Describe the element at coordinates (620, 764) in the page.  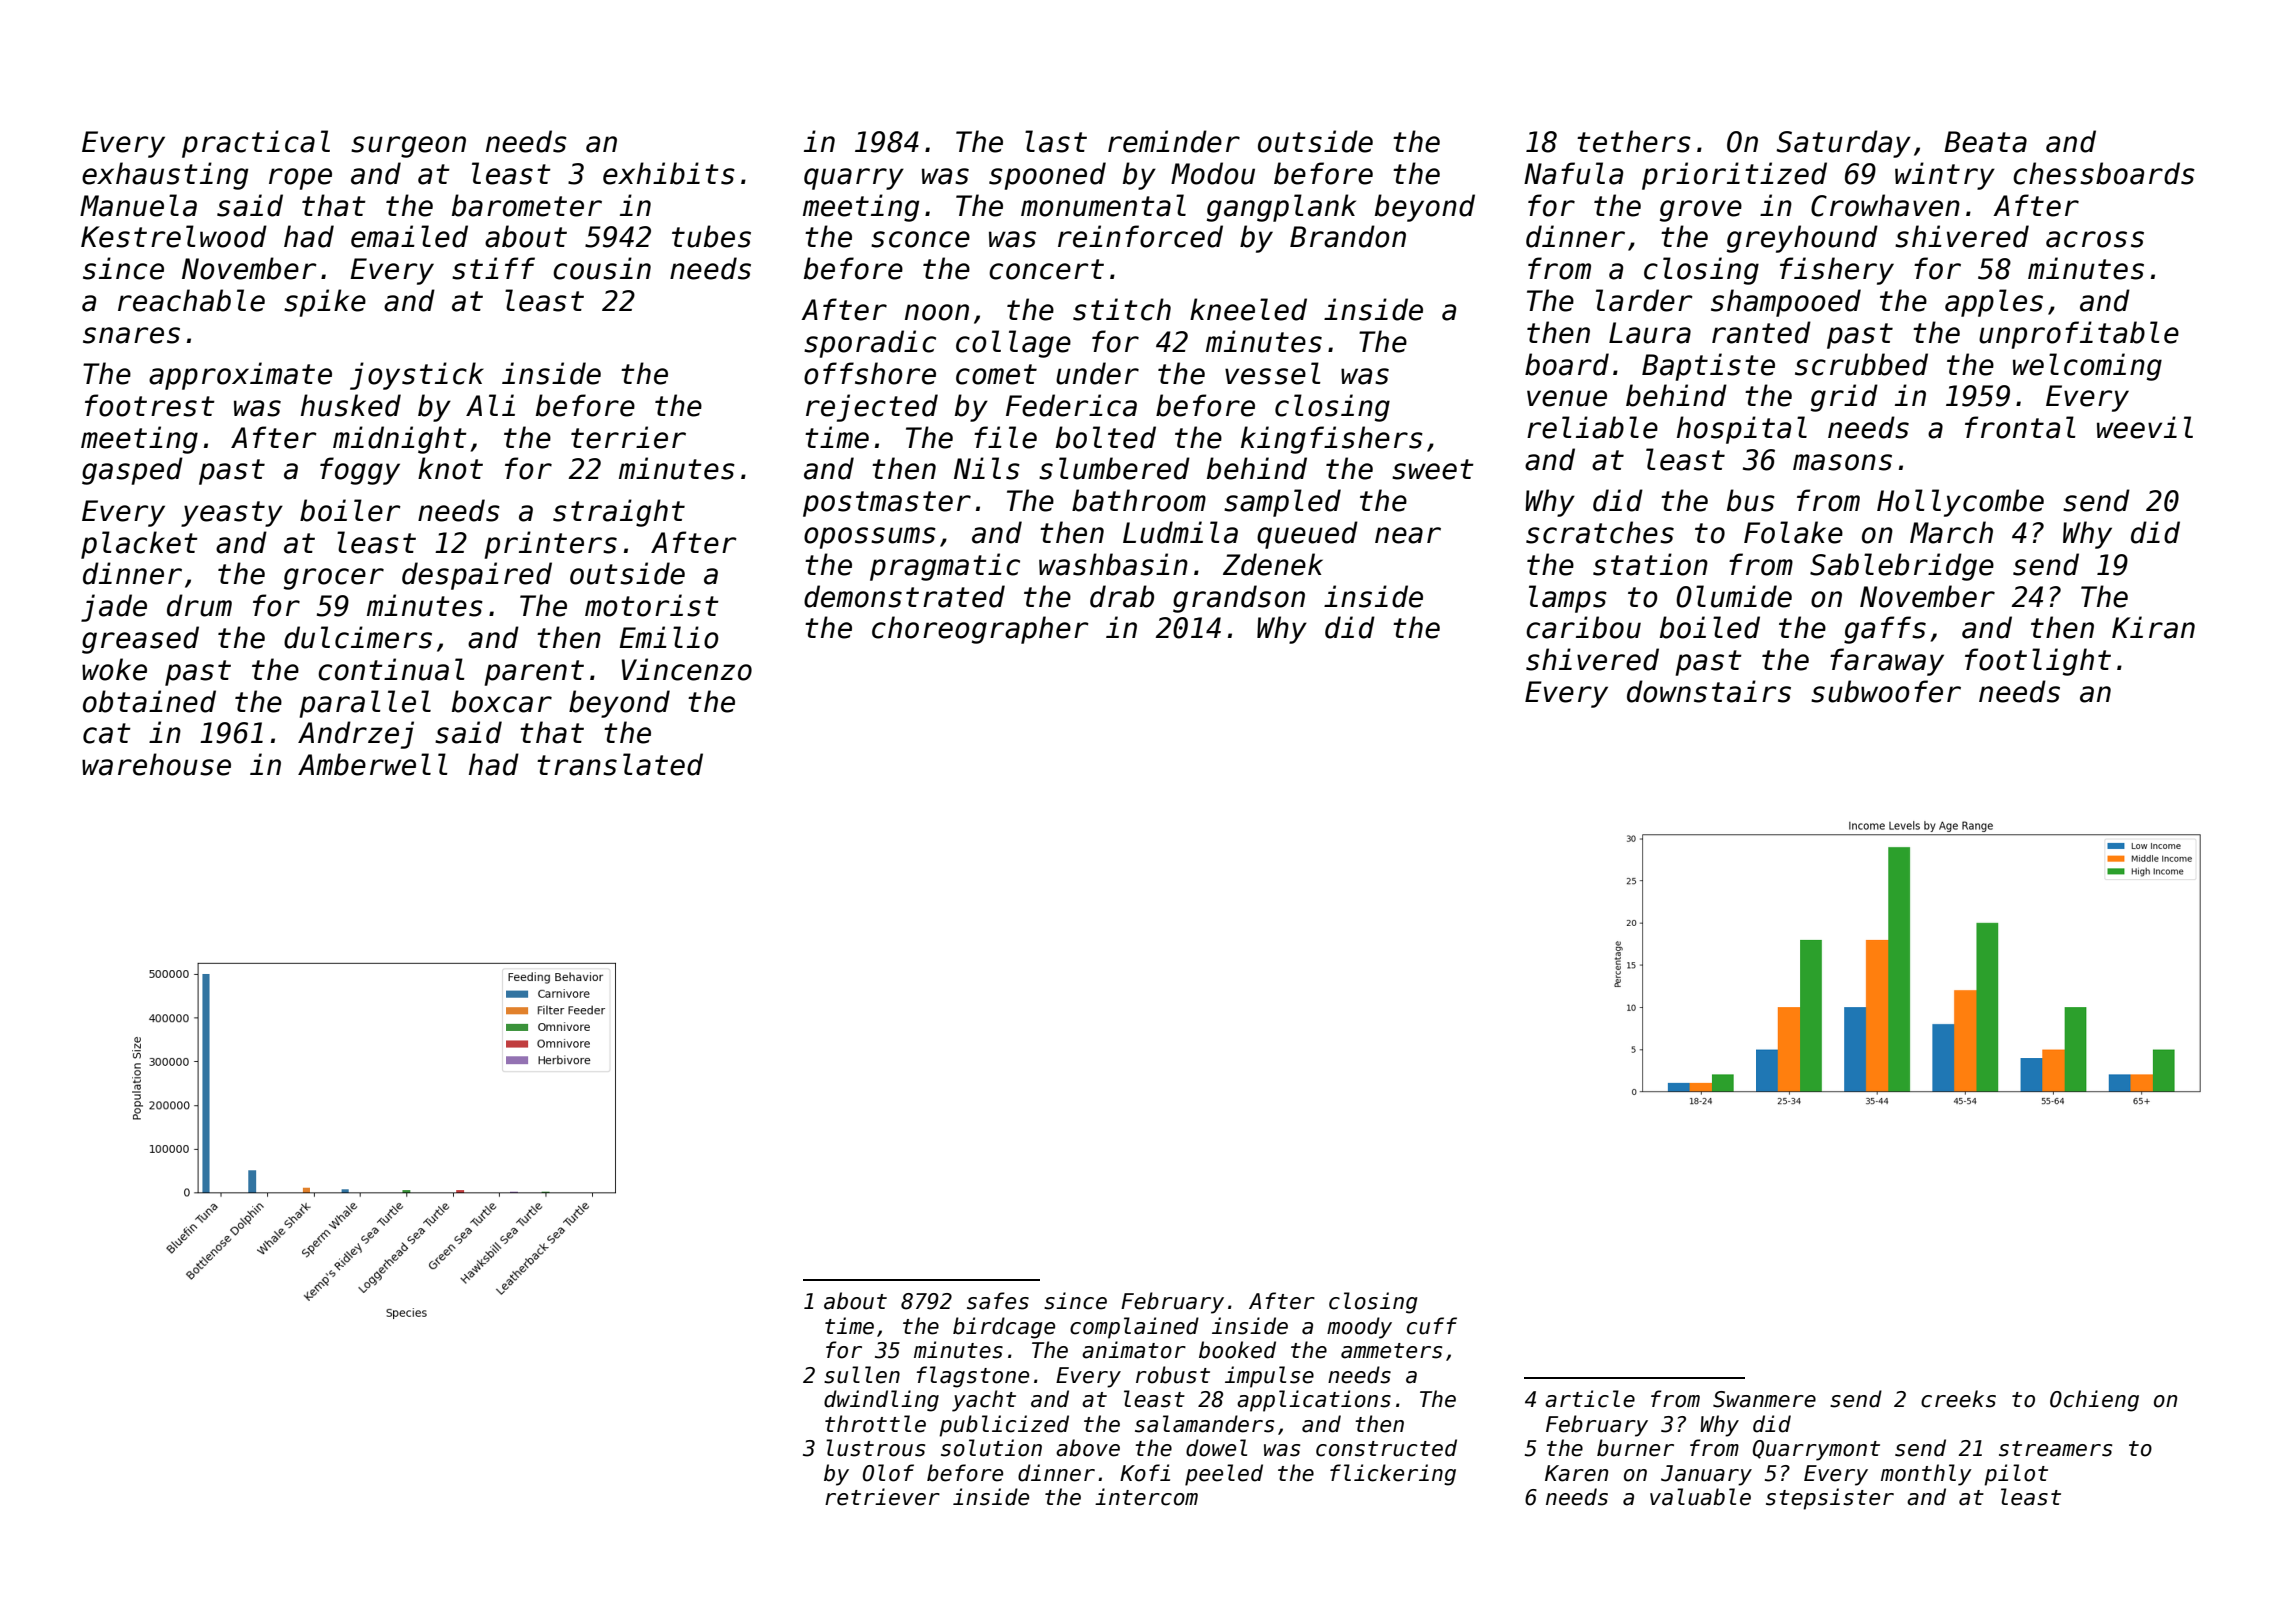
I see `translated` at that location.
